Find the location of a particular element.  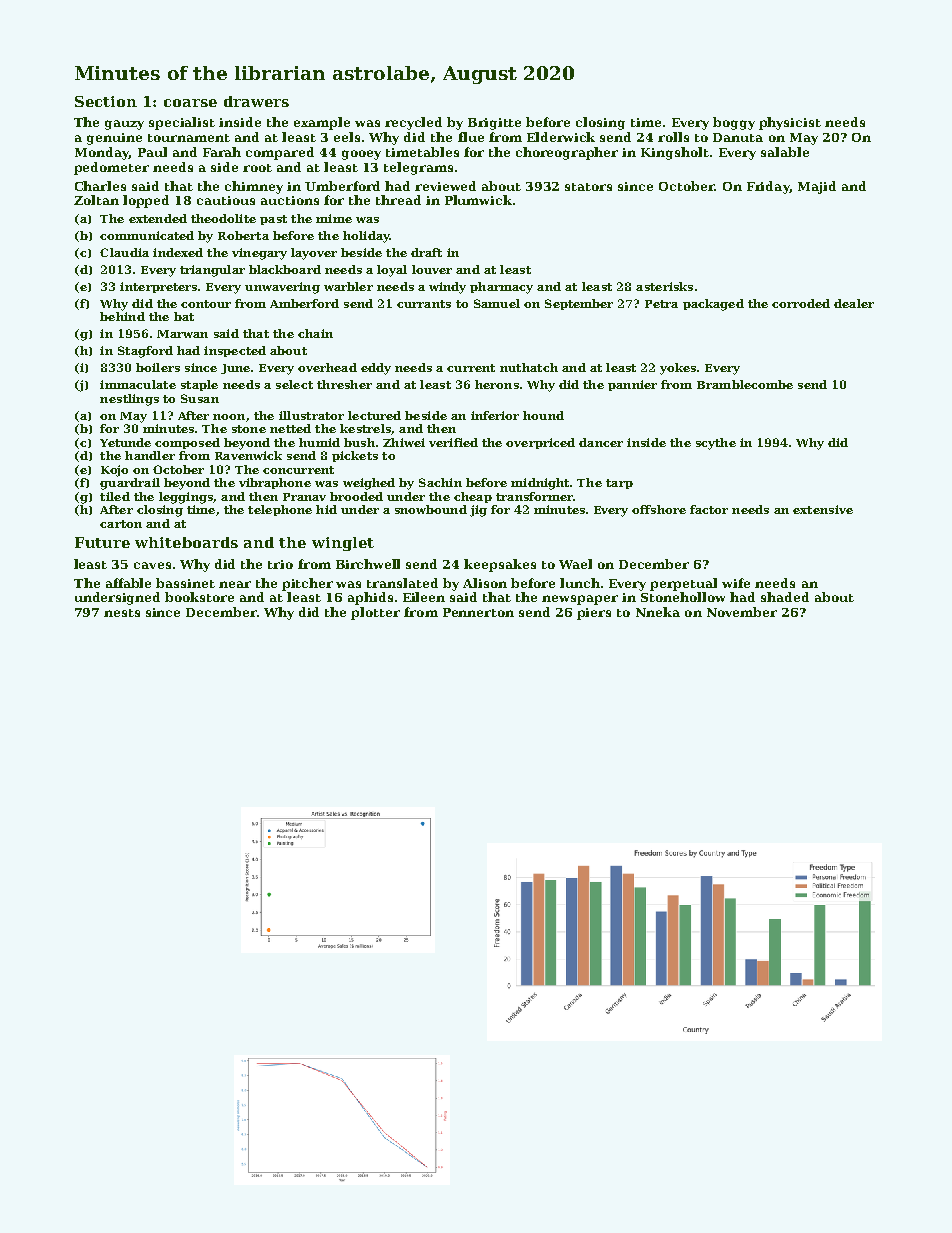

behind is located at coordinates (122, 316).
